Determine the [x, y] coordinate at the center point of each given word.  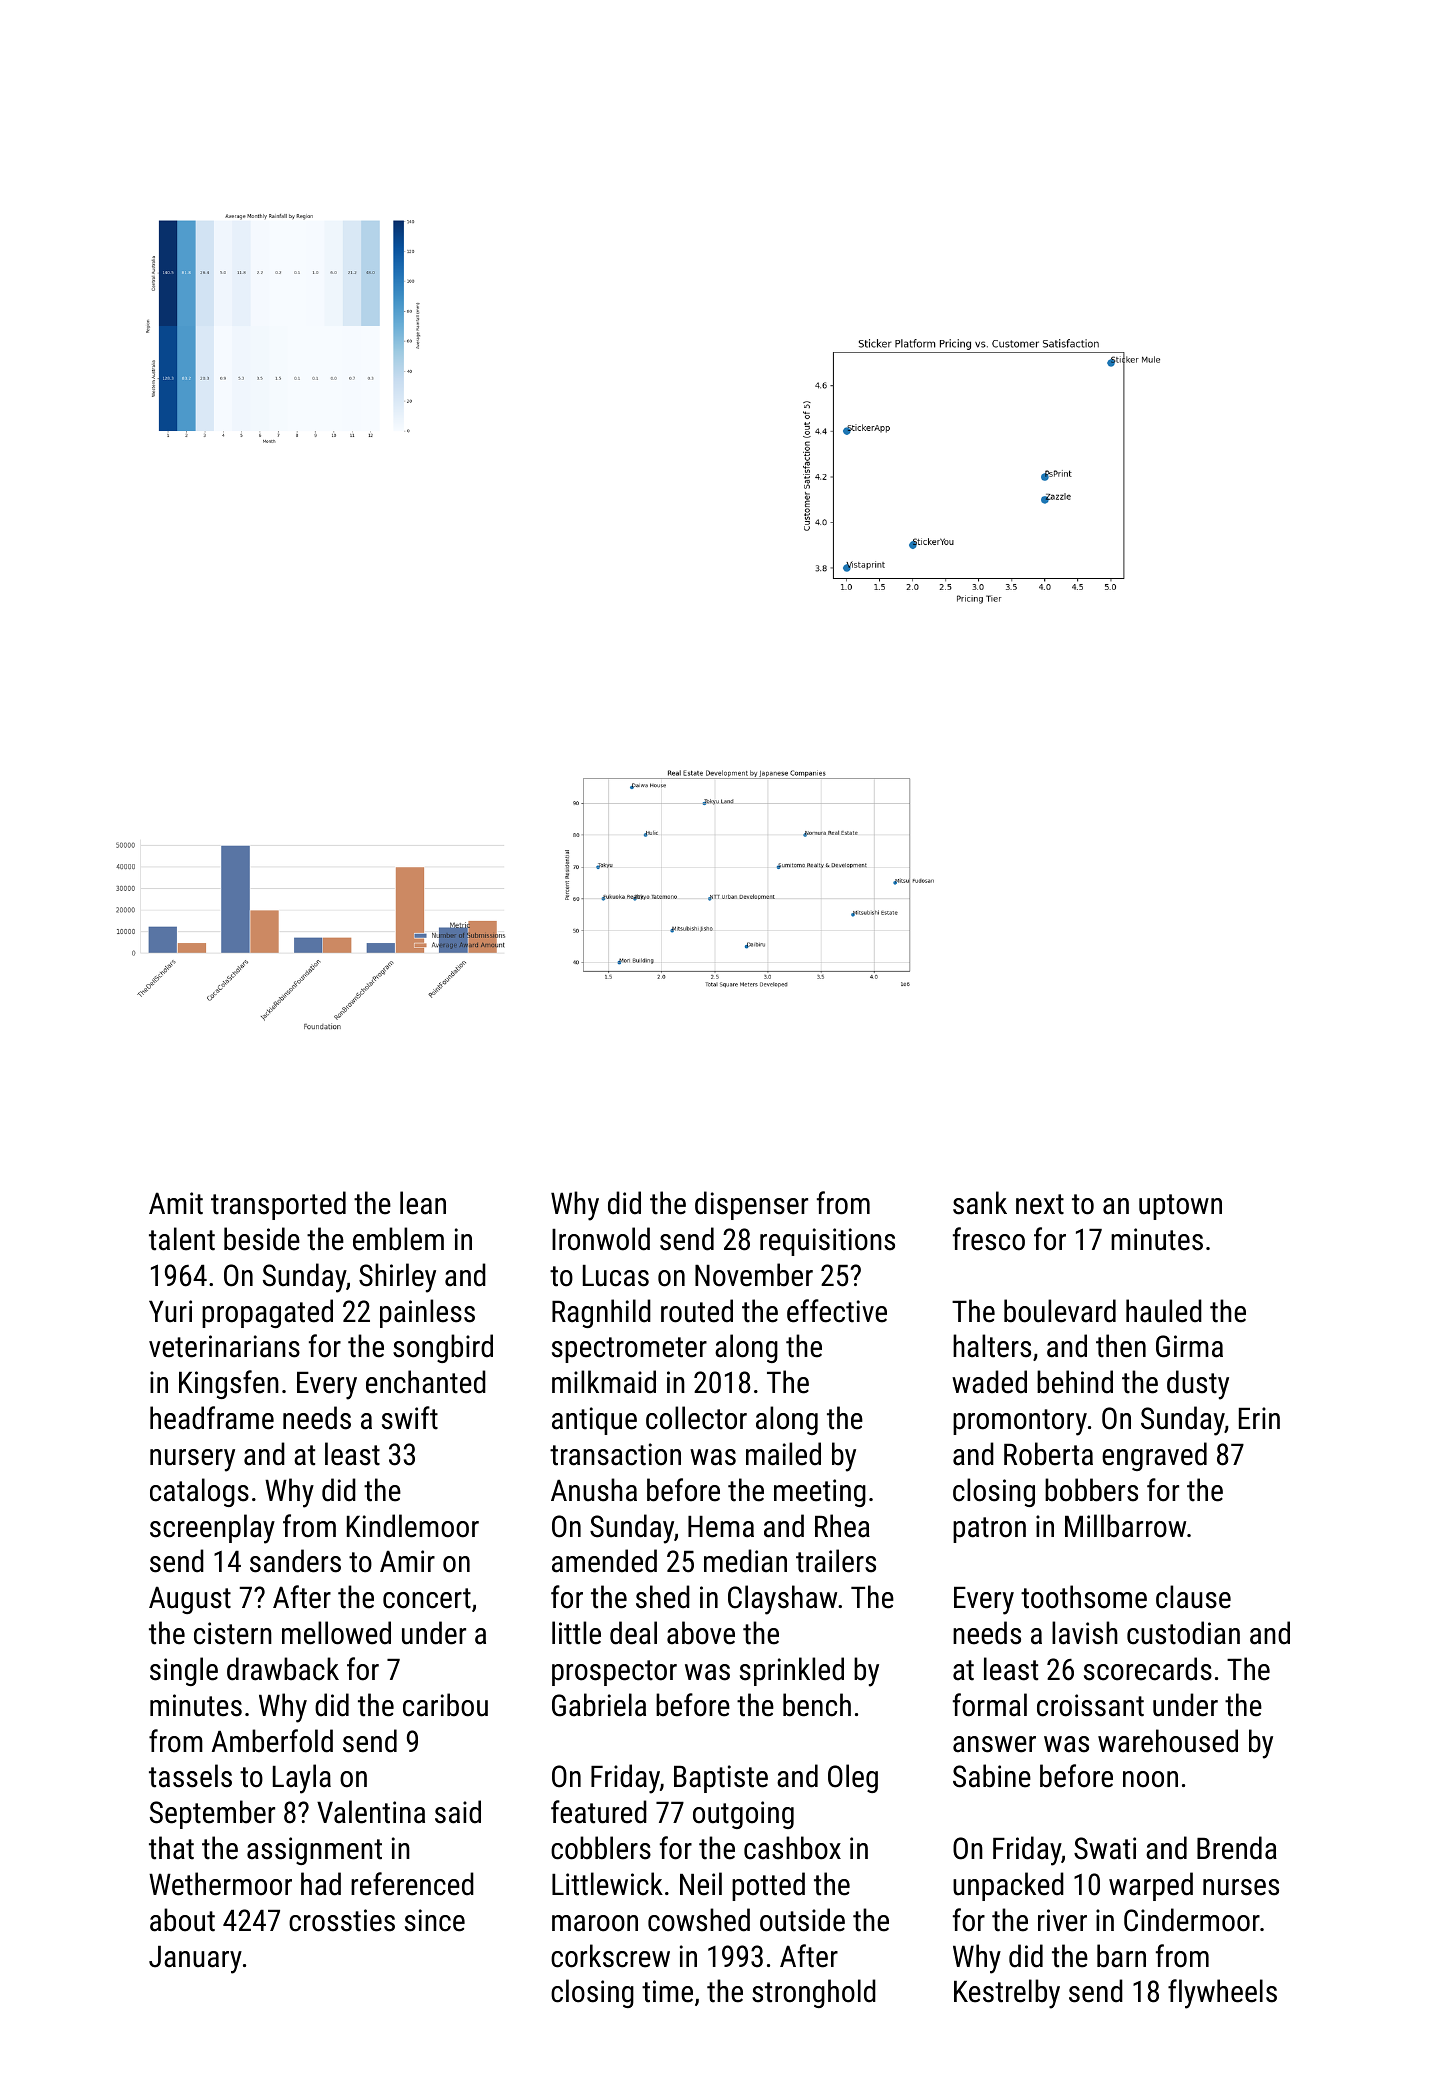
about [182, 1920]
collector [696, 1418]
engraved [1154, 1456]
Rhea [842, 1526]
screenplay [212, 1529]
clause [1193, 1597]
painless [427, 1313]
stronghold [814, 1993]
